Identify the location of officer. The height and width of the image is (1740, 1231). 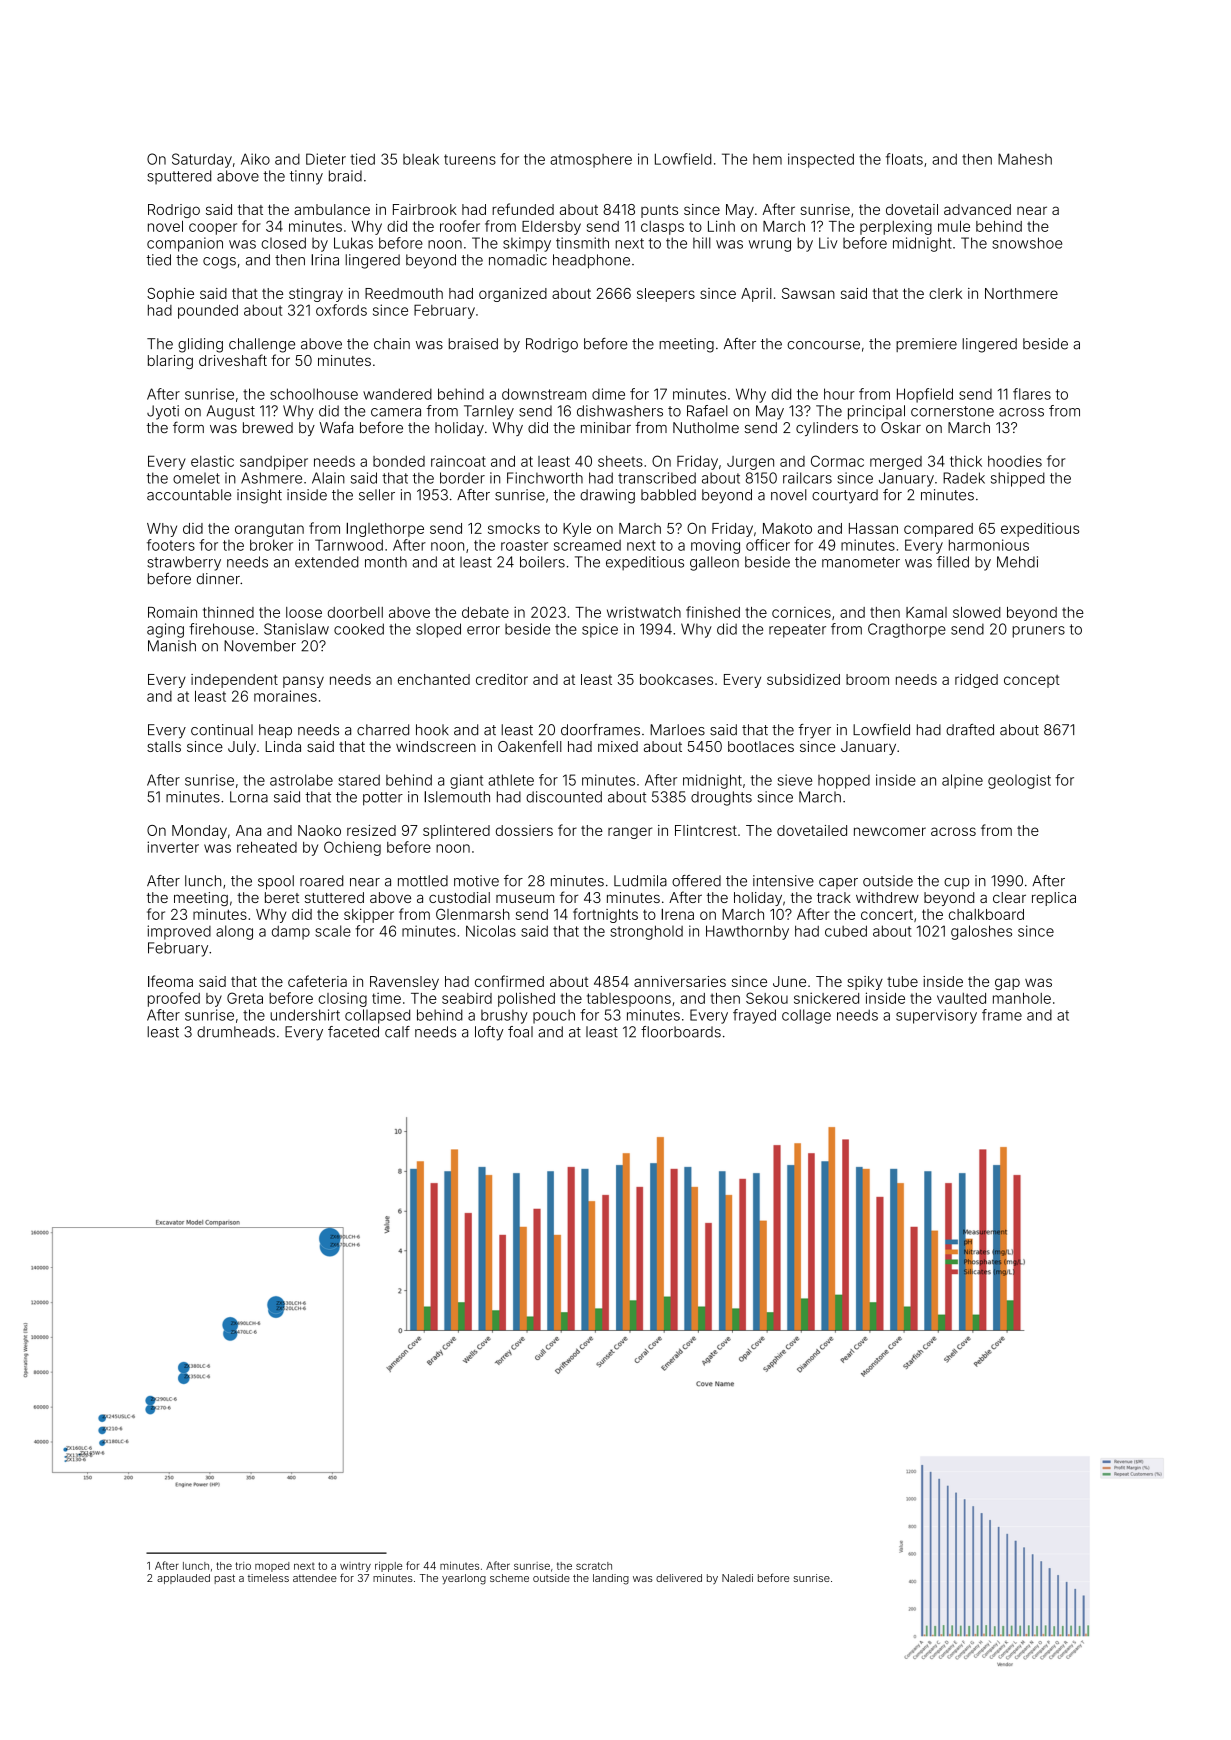
(768, 545).
